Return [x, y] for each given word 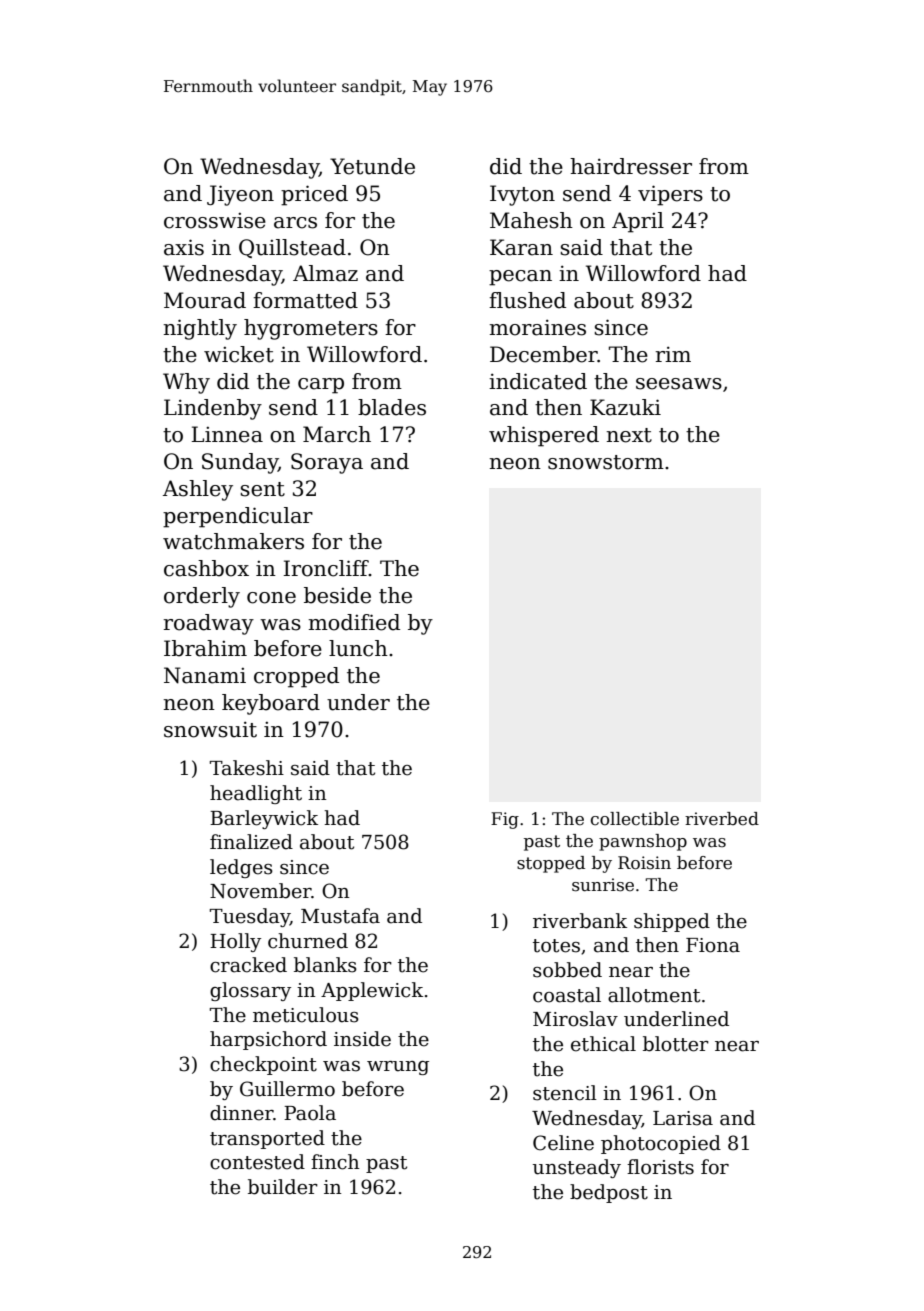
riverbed [722, 819]
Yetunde [372, 166]
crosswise [215, 220]
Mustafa [340, 916]
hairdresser [631, 166]
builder [283, 1187]
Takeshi [247, 768]
